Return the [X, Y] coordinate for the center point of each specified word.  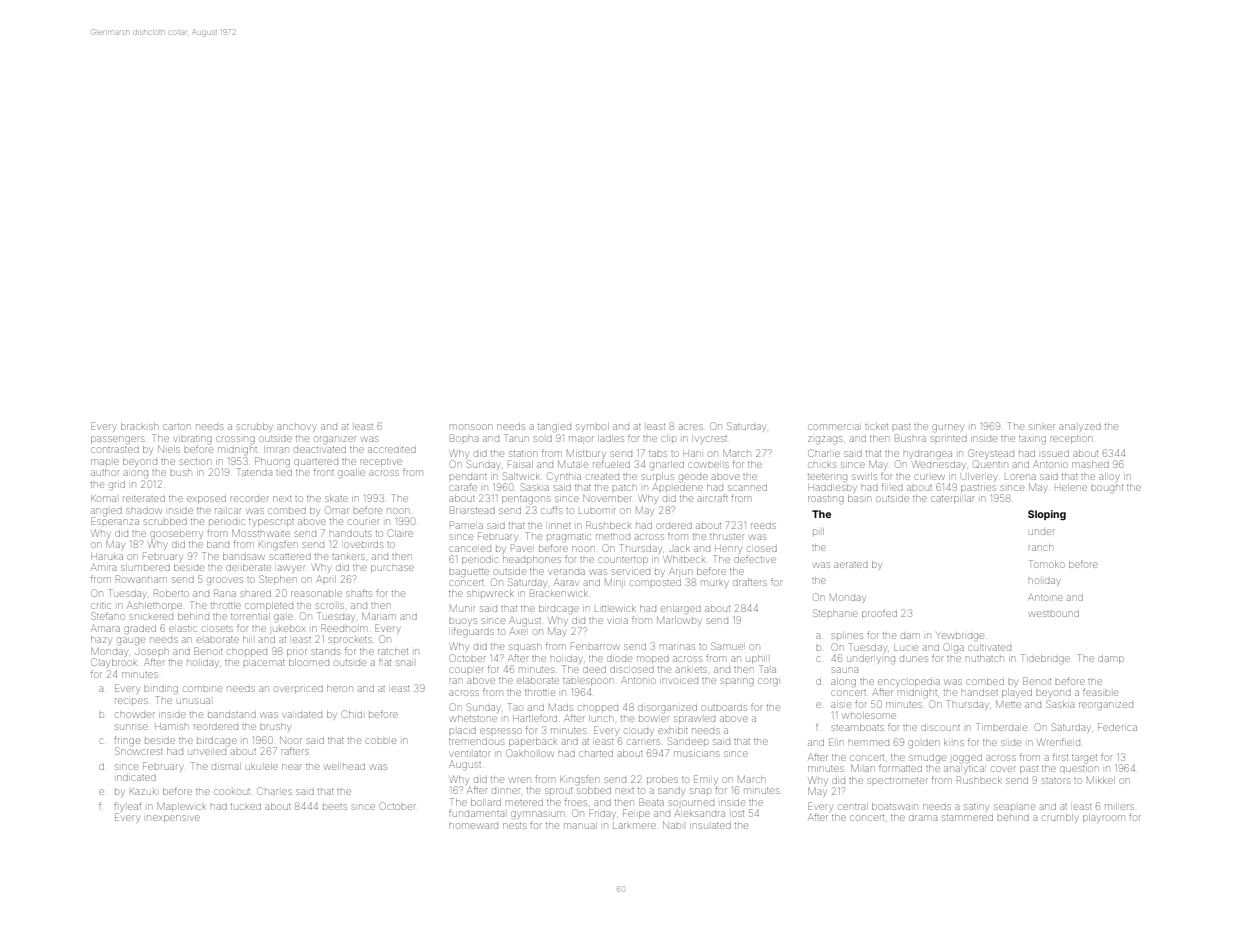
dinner [506, 791]
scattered [290, 557]
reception [1071, 440]
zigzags [825, 440]
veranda [567, 572]
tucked [246, 807]
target [1084, 759]
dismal [226, 766]
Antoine [1046, 597]
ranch [1040, 547]
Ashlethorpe [154, 605]
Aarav [566, 582]
